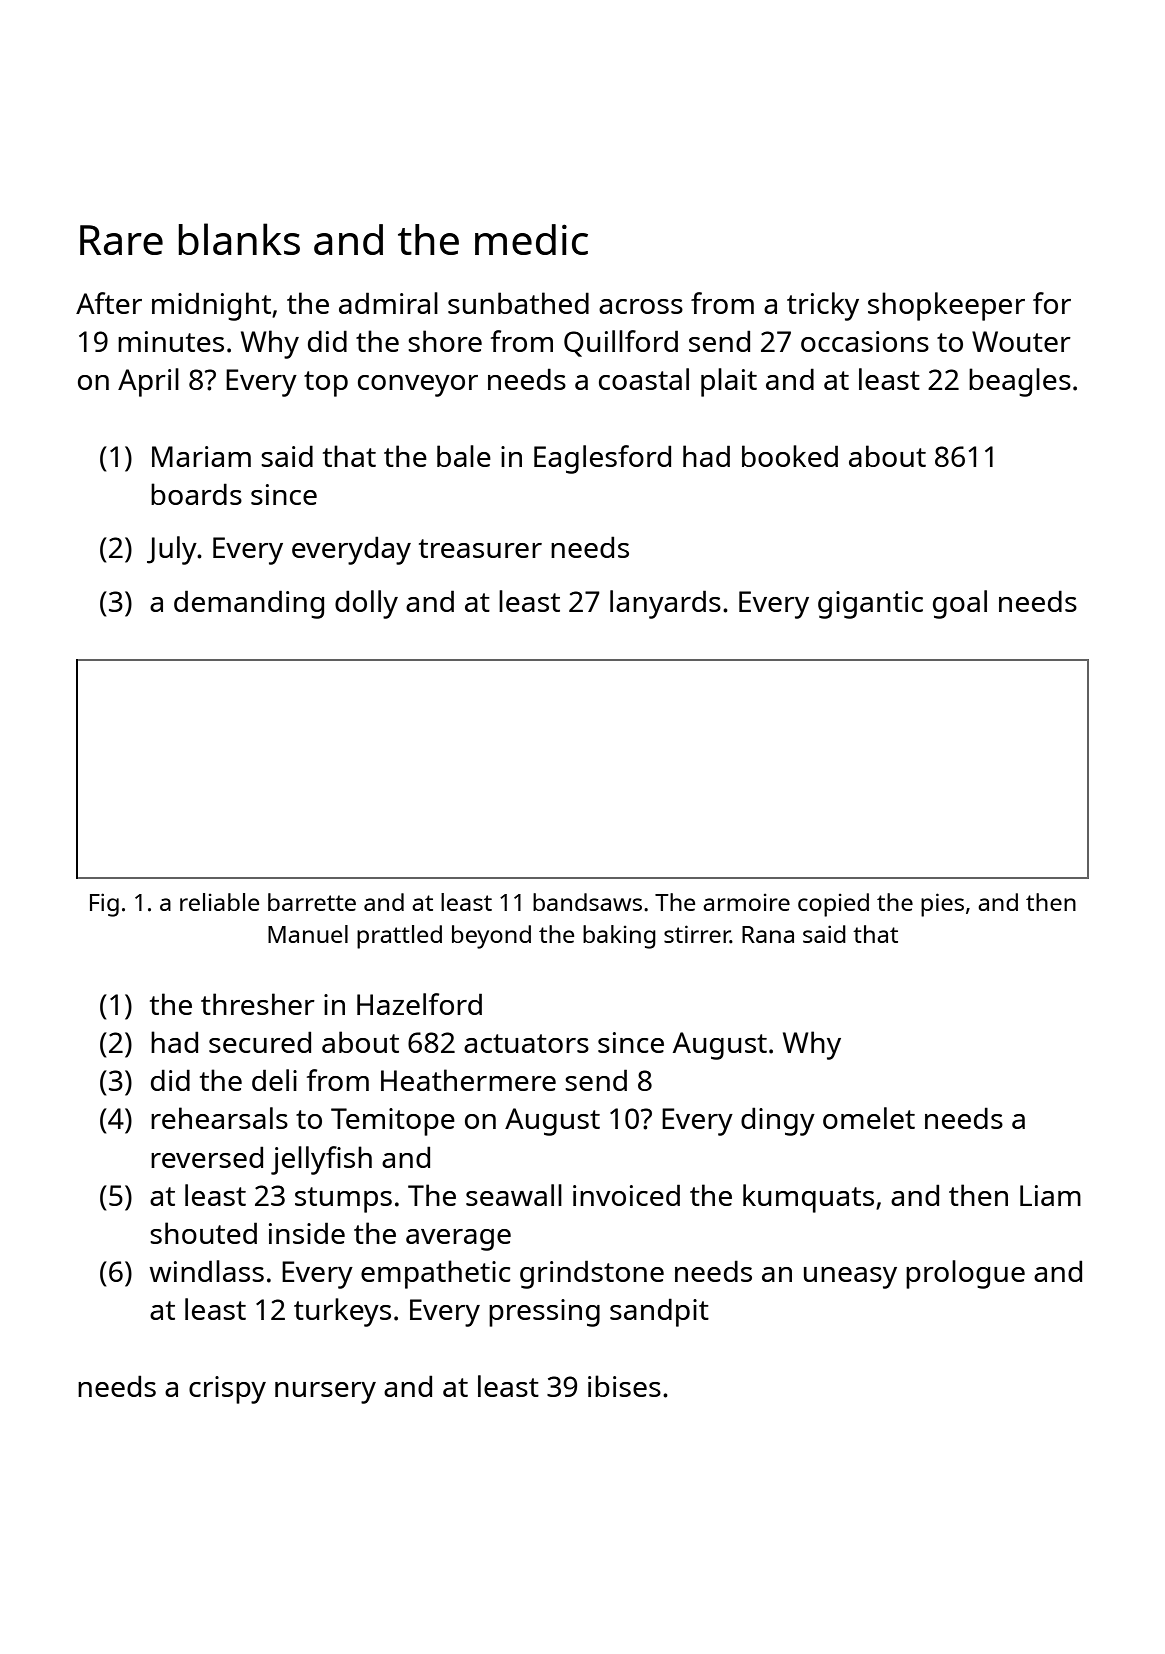 The image size is (1165, 1654). What do you see at coordinates (1050, 1195) in the page?
I see `Liam` at bounding box center [1050, 1195].
